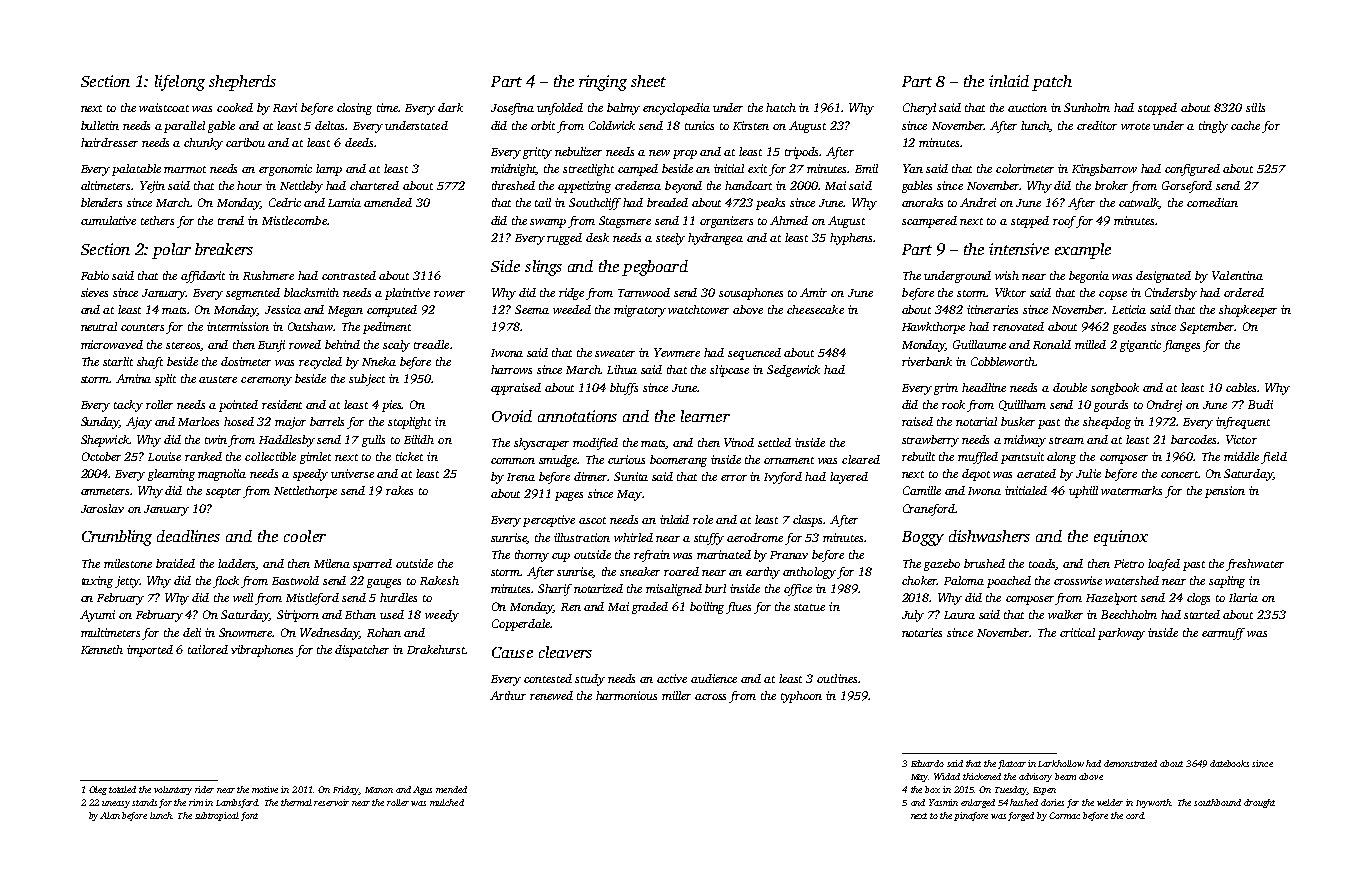 The height and width of the screenshot is (887, 1372). Describe the element at coordinates (379, 361) in the screenshot. I see `Nneka` at that location.
